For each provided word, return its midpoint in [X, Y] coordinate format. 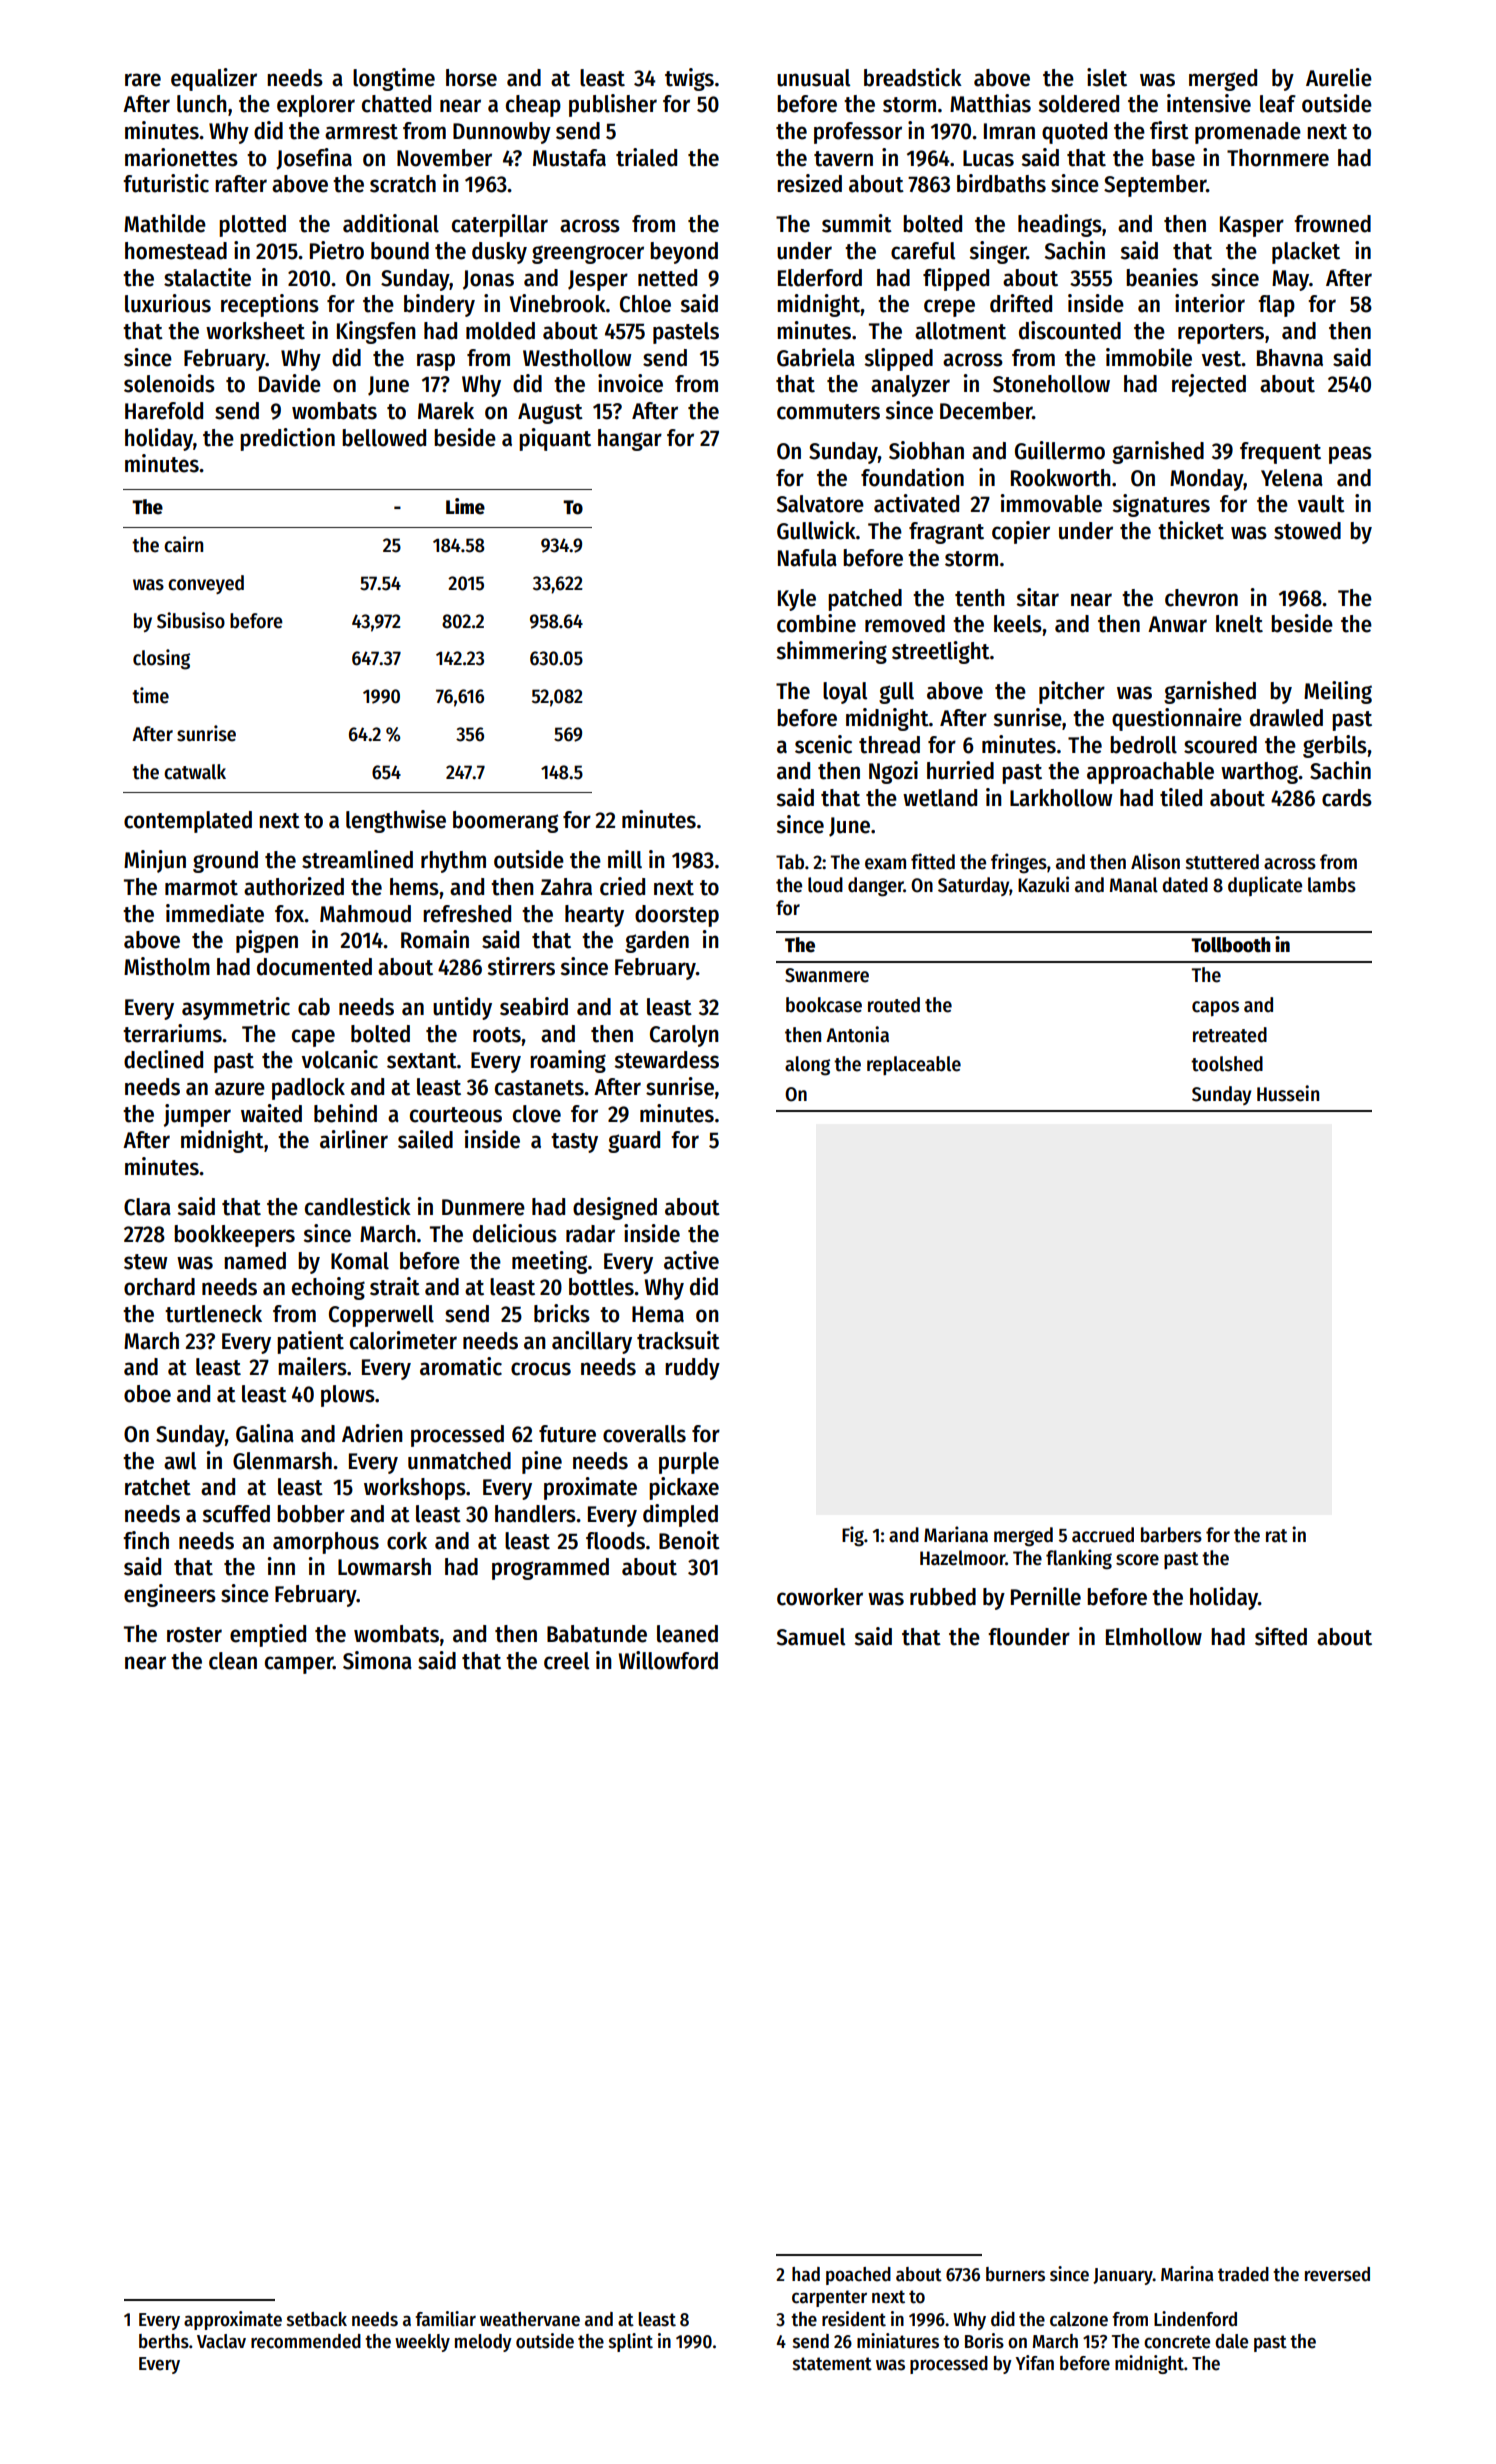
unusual [813, 78]
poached [858, 2276]
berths [164, 2341]
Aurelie [1339, 77]
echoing [328, 1288]
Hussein [1288, 1093]
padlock [308, 1089]
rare [143, 80]
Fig [853, 1536]
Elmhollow [1154, 1637]
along [807, 1066]
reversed [1337, 2274]
